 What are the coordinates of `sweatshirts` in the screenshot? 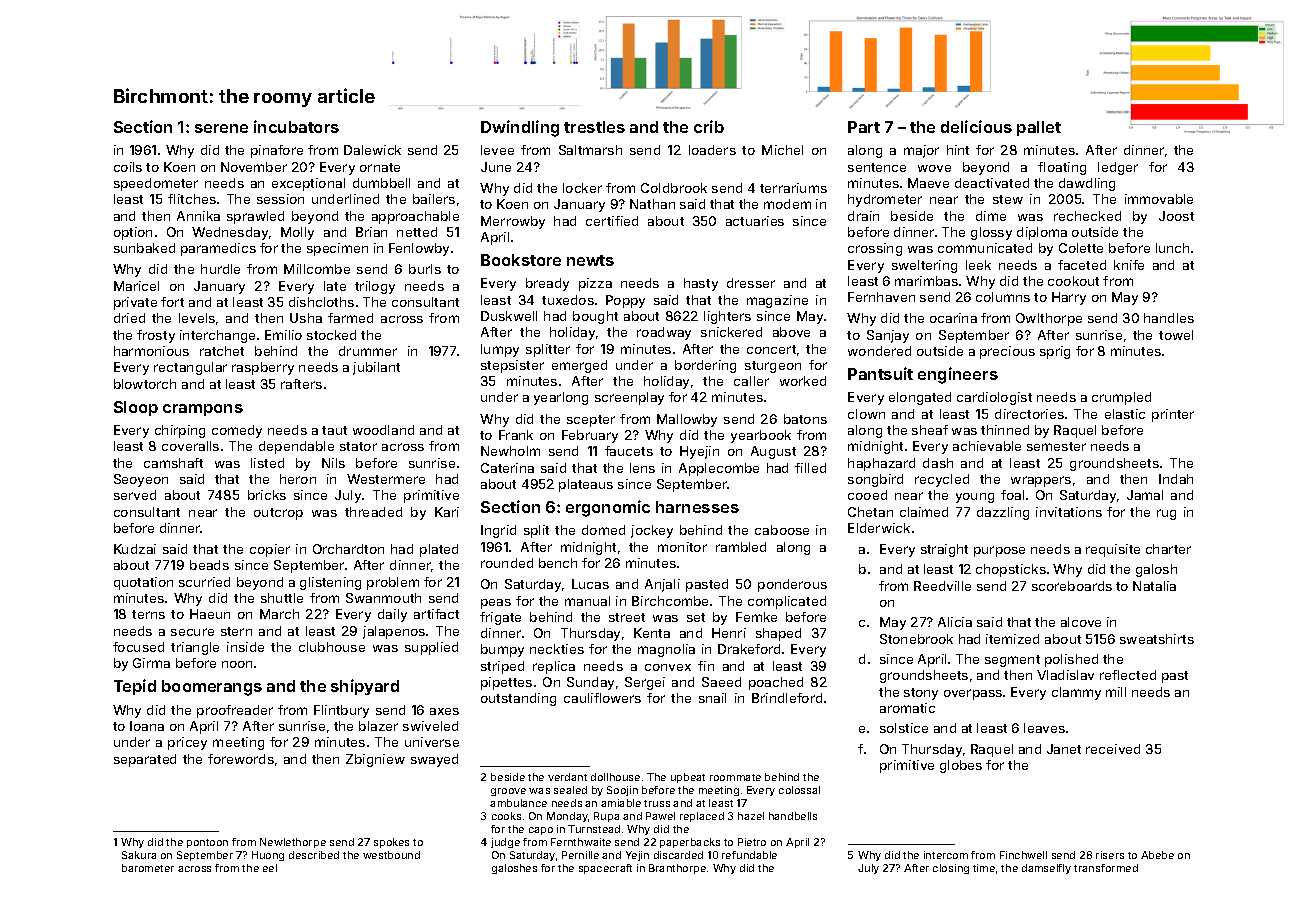 It's located at (1157, 639).
